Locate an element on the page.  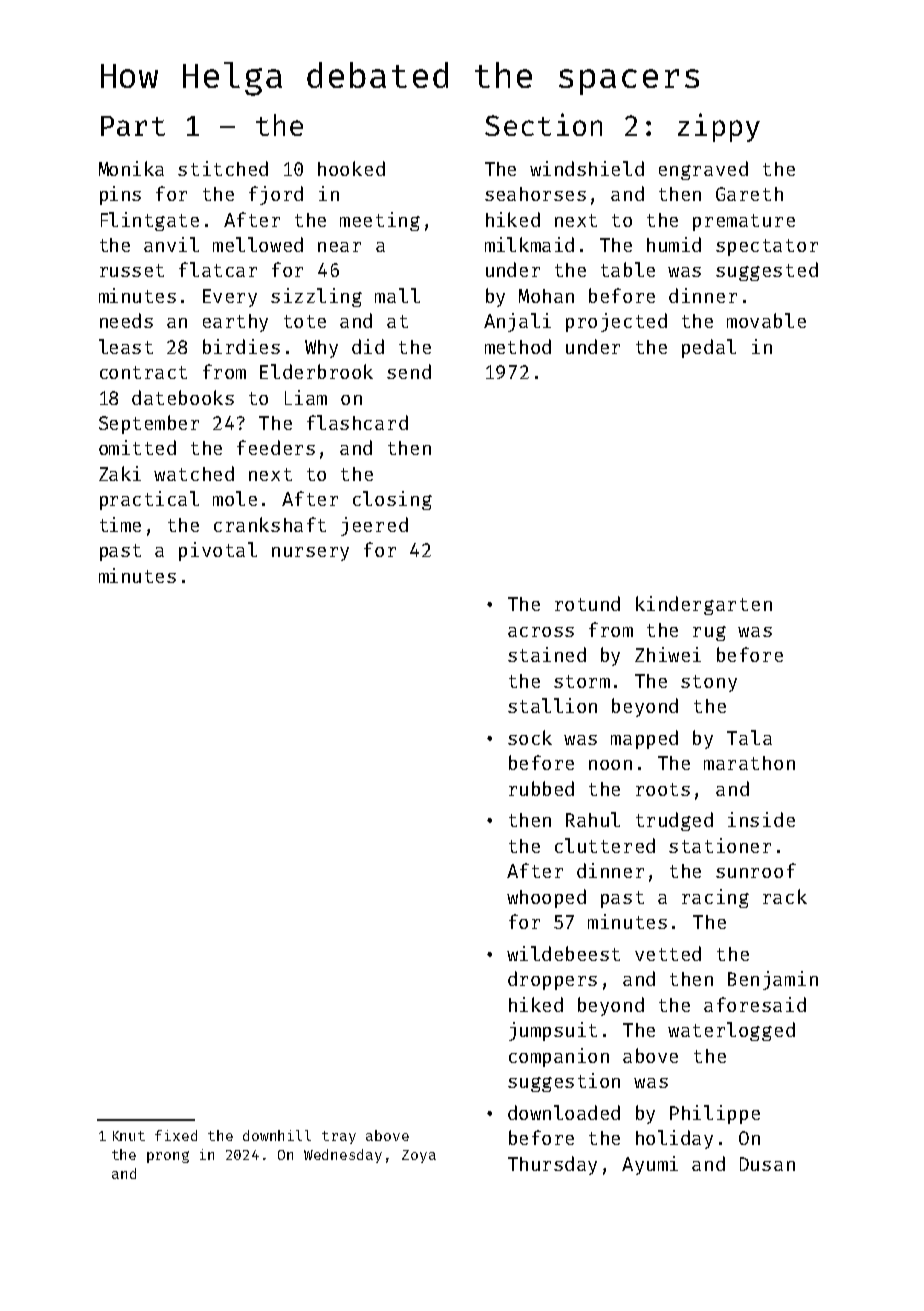
table is located at coordinates (628, 269).
